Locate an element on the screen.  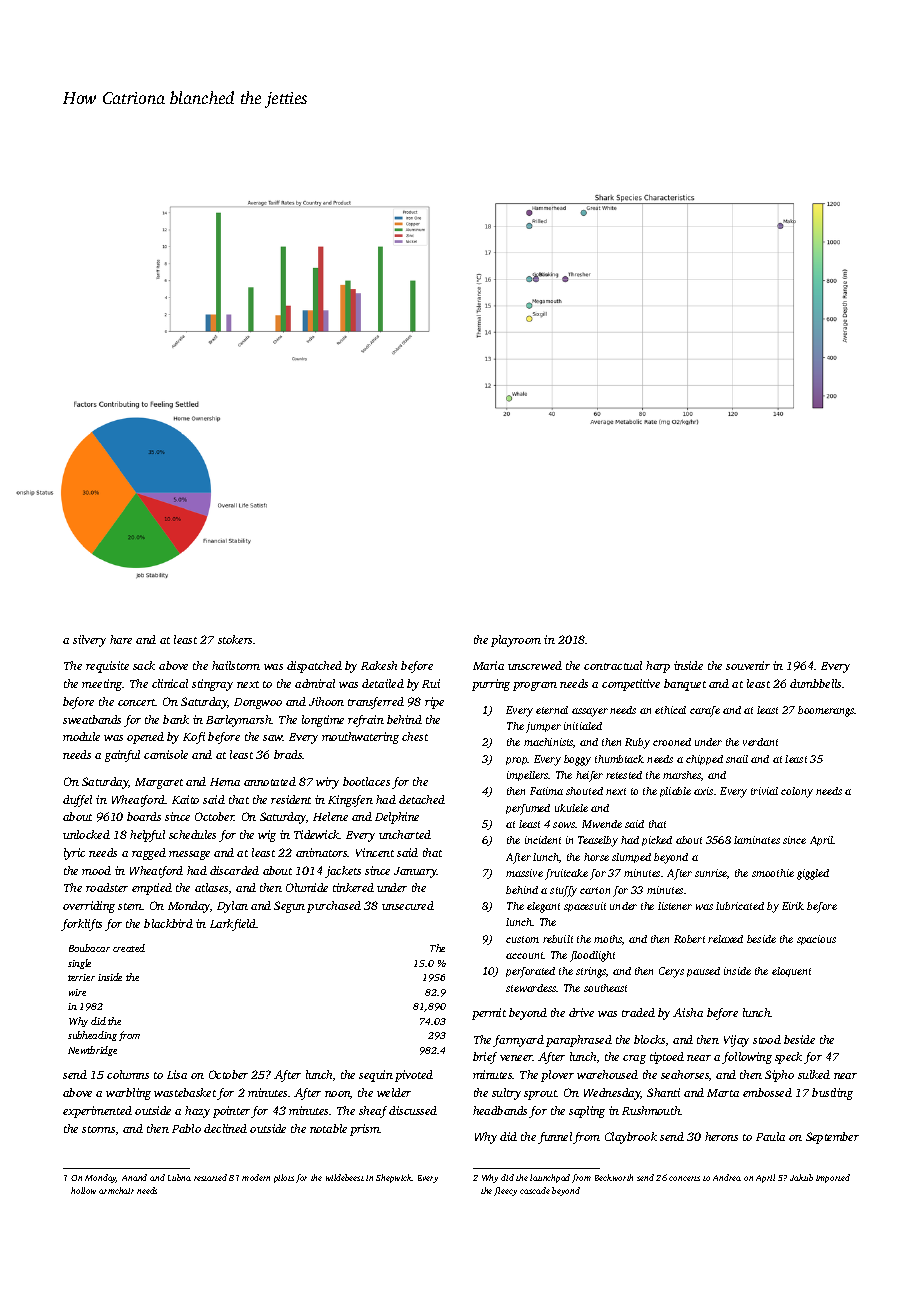
Larkfield is located at coordinates (233, 925).
